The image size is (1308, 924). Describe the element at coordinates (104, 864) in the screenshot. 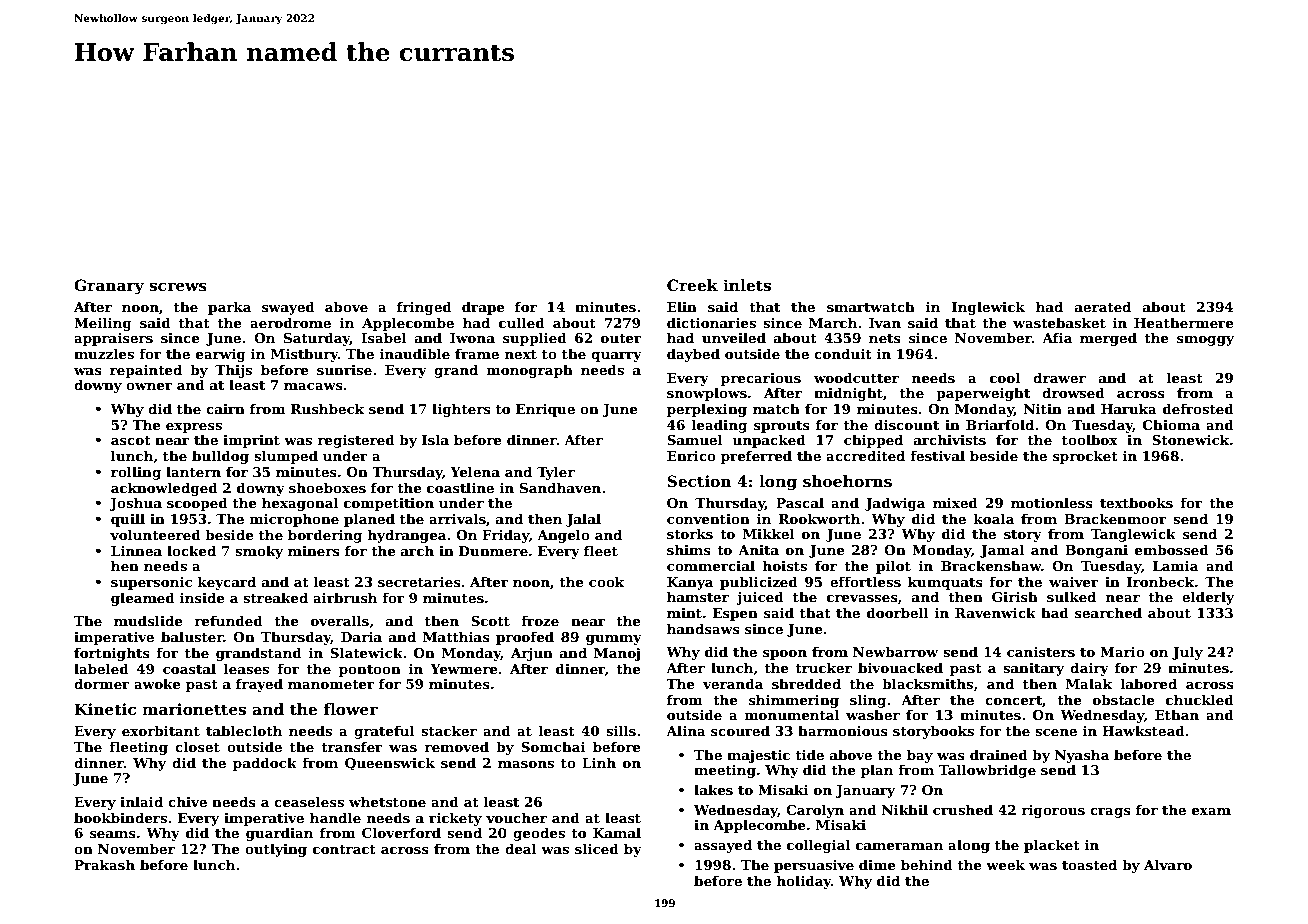

I see `Prakash` at that location.
